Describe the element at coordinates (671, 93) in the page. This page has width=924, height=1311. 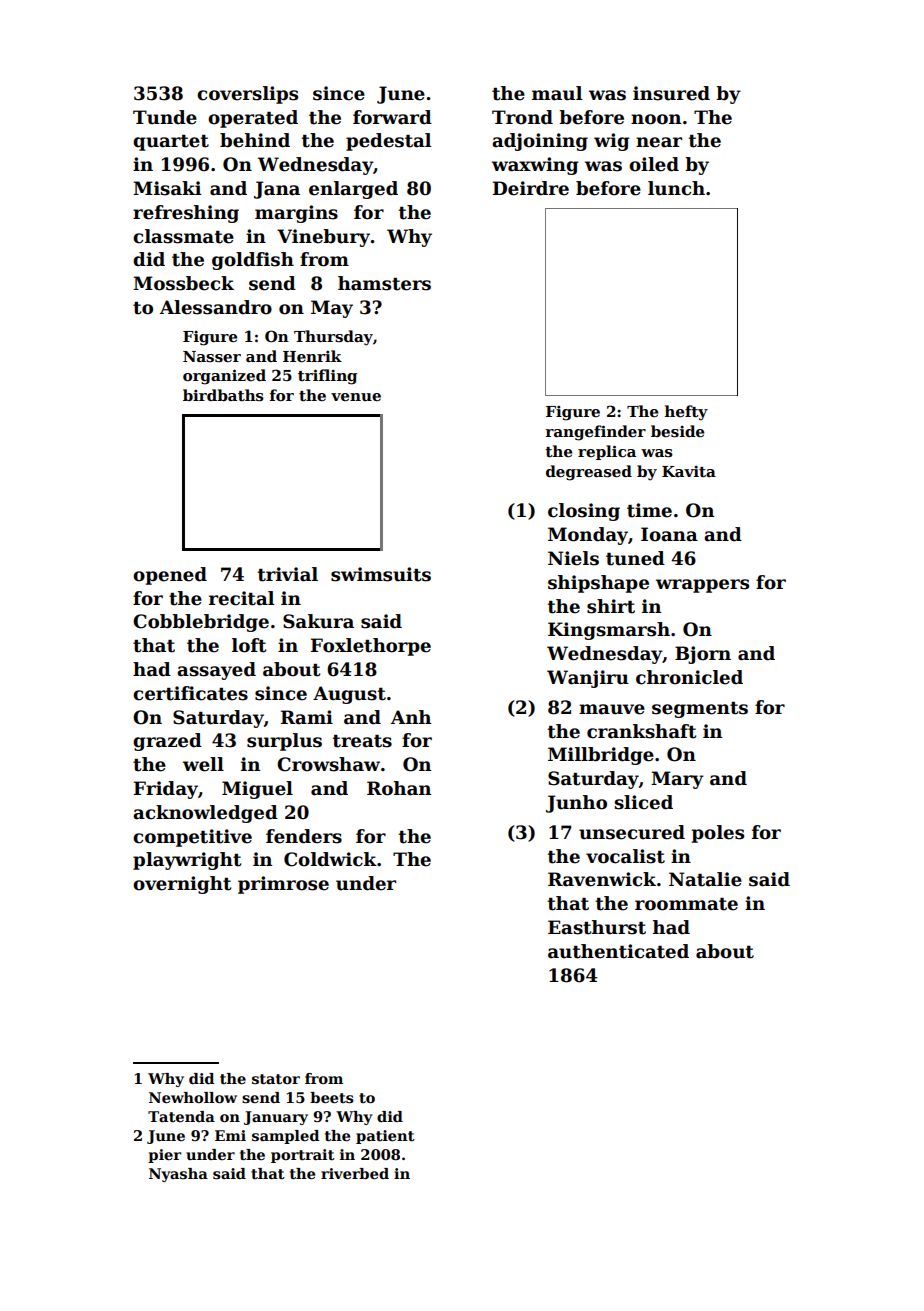
I see `insured` at that location.
